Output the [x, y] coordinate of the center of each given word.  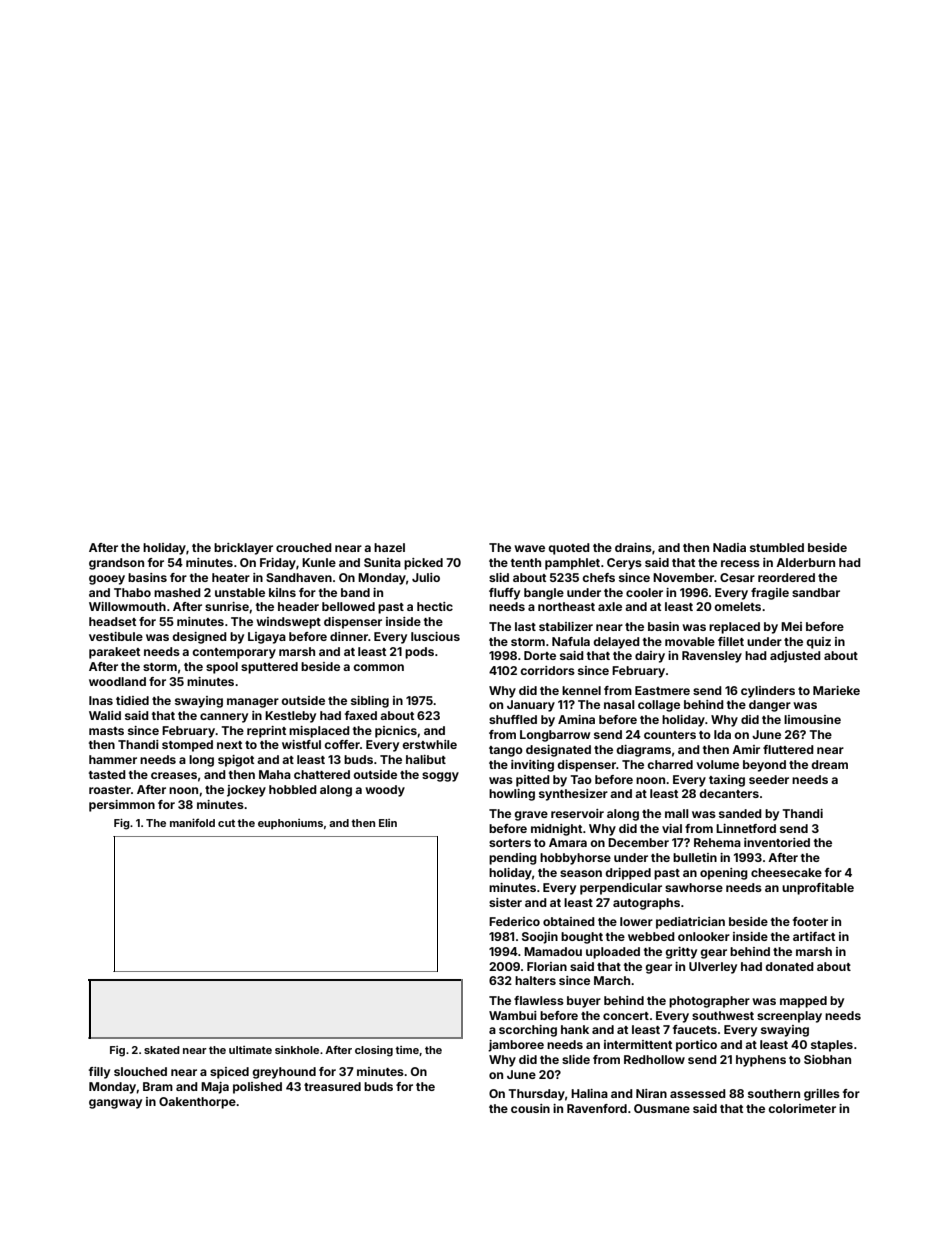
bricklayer [243, 549]
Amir [746, 749]
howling [512, 795]
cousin [530, 1108]
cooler [644, 592]
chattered [322, 774]
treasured [332, 1086]
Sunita [382, 562]
